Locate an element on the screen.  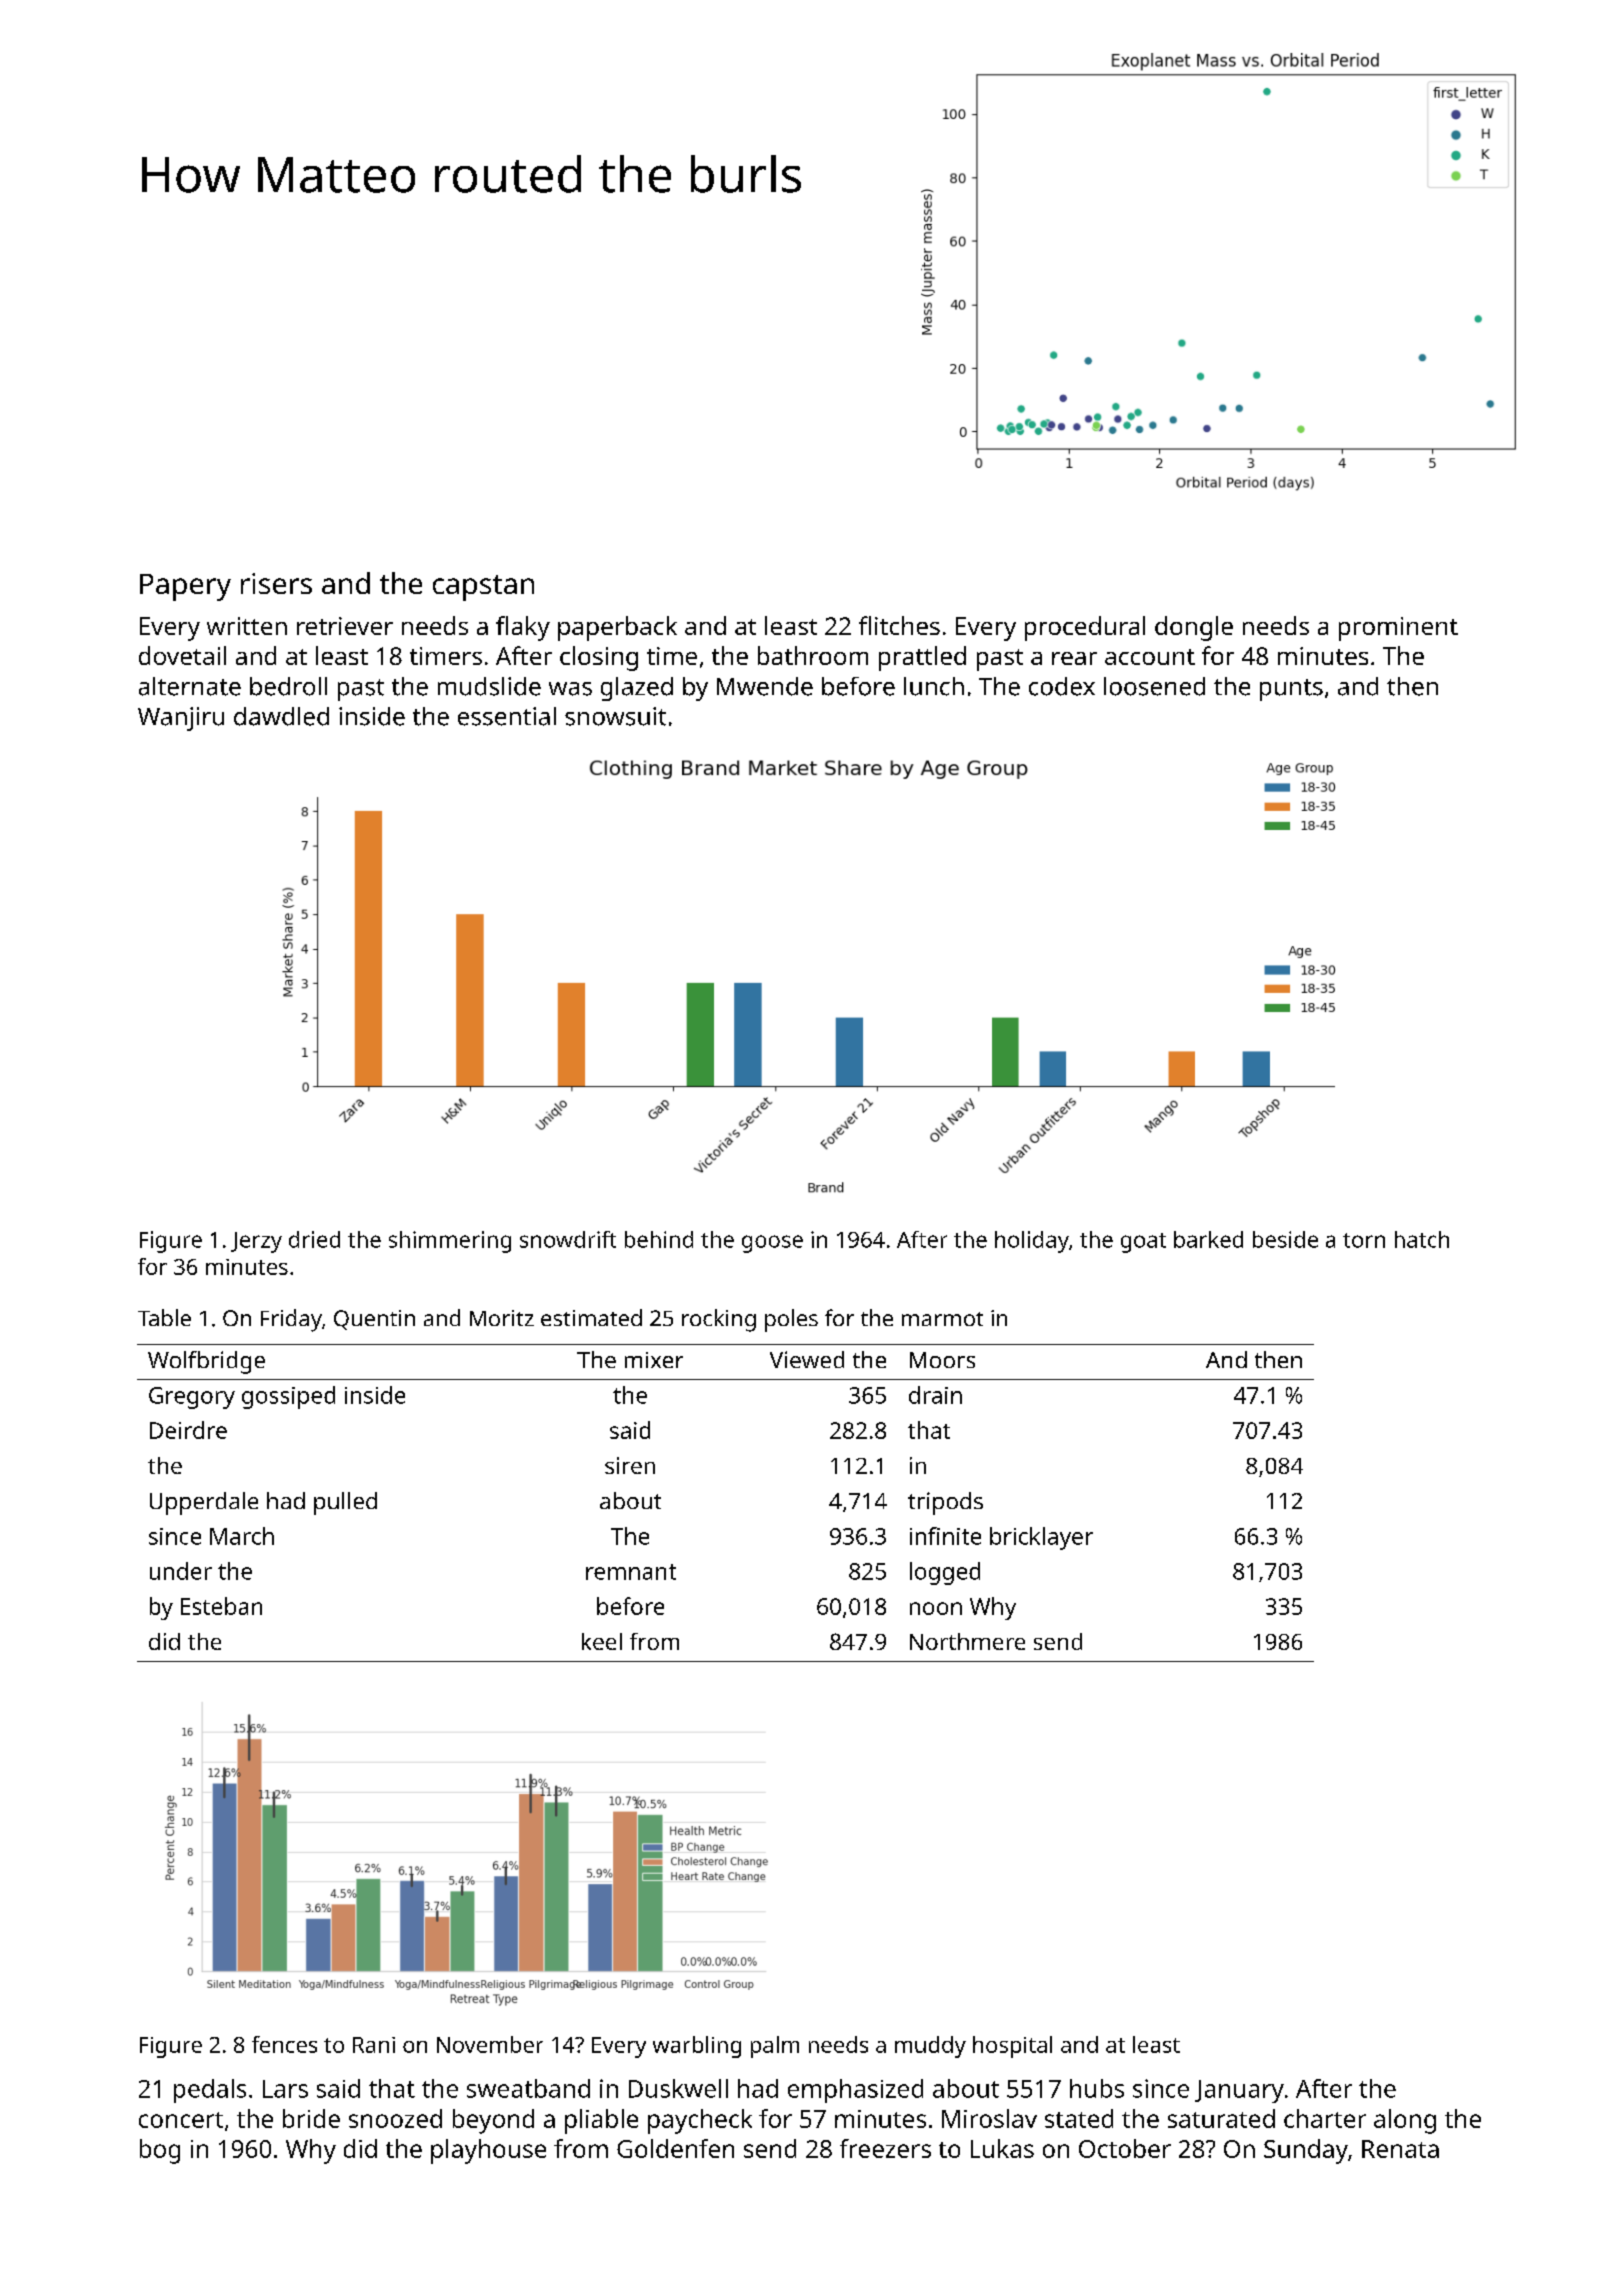
bricklayer is located at coordinates (1041, 1538).
